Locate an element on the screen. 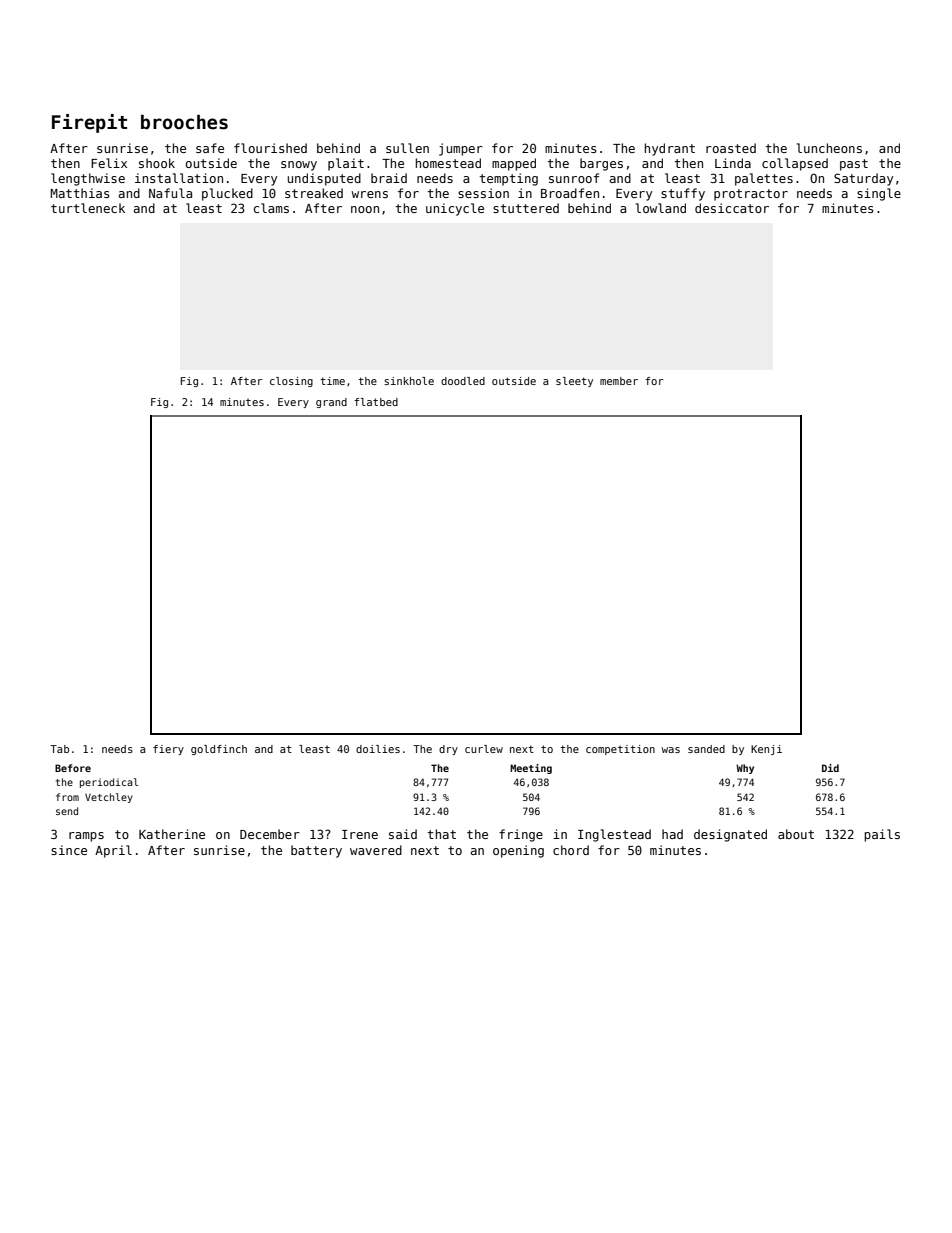 The width and height of the screenshot is (952, 1233). doodled is located at coordinates (463, 381).
